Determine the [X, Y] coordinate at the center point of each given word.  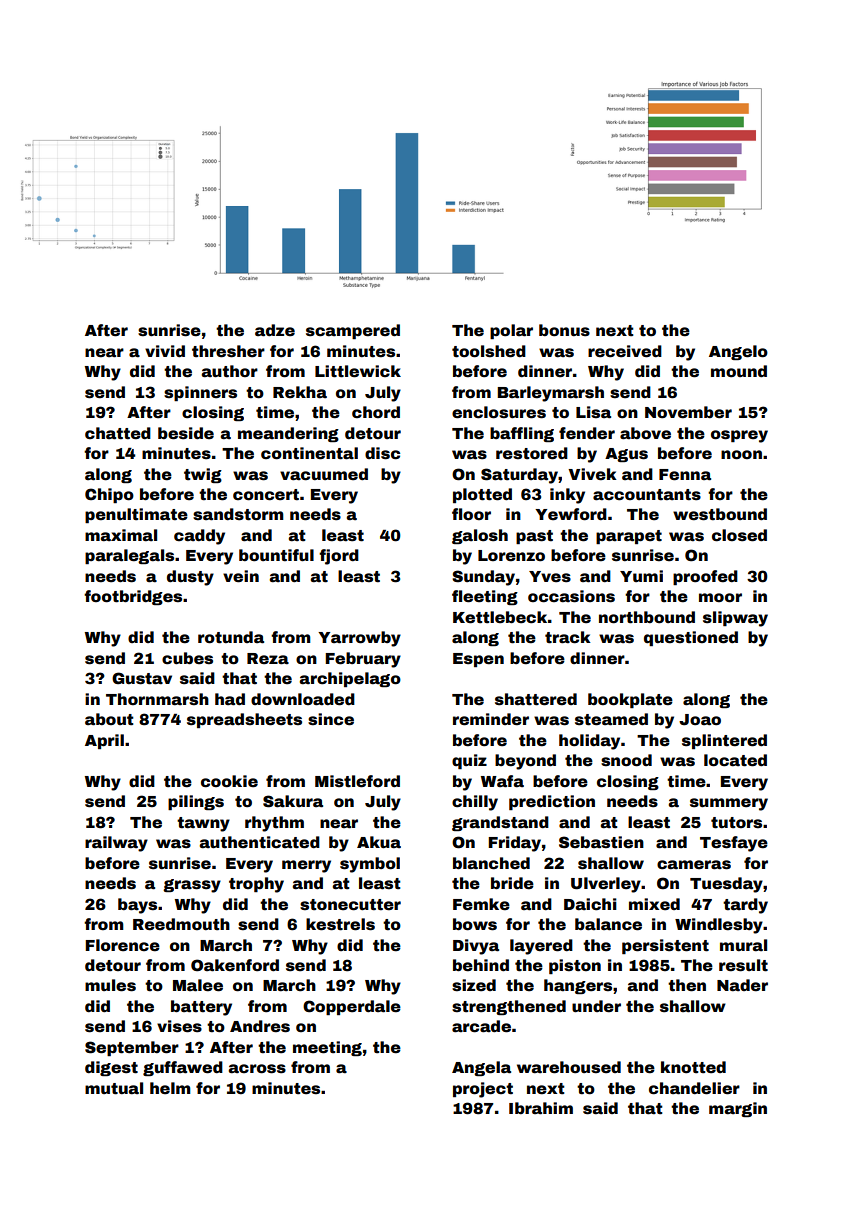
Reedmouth [181, 924]
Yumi [641, 576]
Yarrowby [359, 639]
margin [738, 1109]
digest [111, 1068]
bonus [564, 330]
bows [475, 924]
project [483, 1090]
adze [275, 330]
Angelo [738, 352]
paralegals [129, 556]
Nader [742, 985]
